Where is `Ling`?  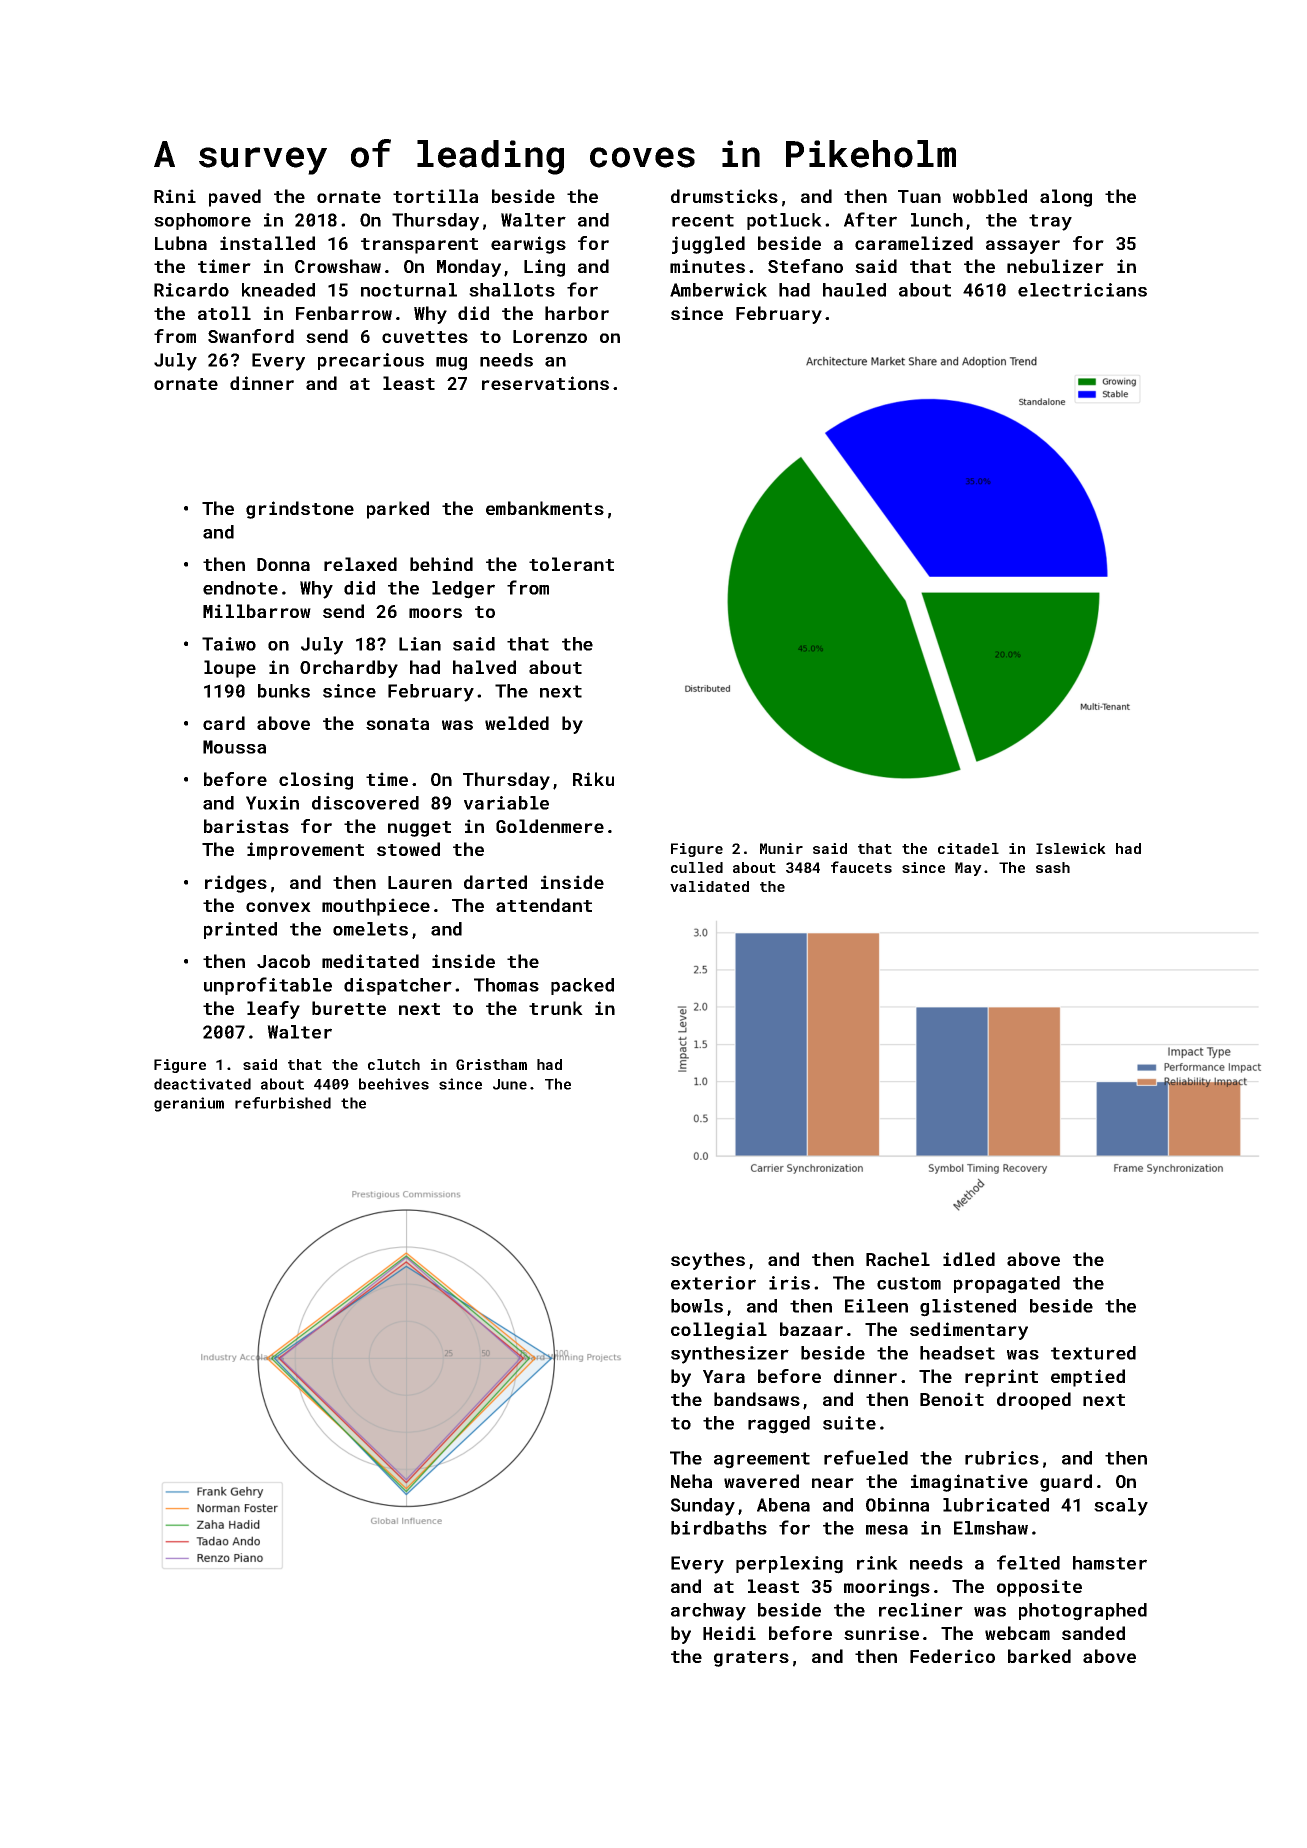
Ling is located at coordinates (544, 268).
